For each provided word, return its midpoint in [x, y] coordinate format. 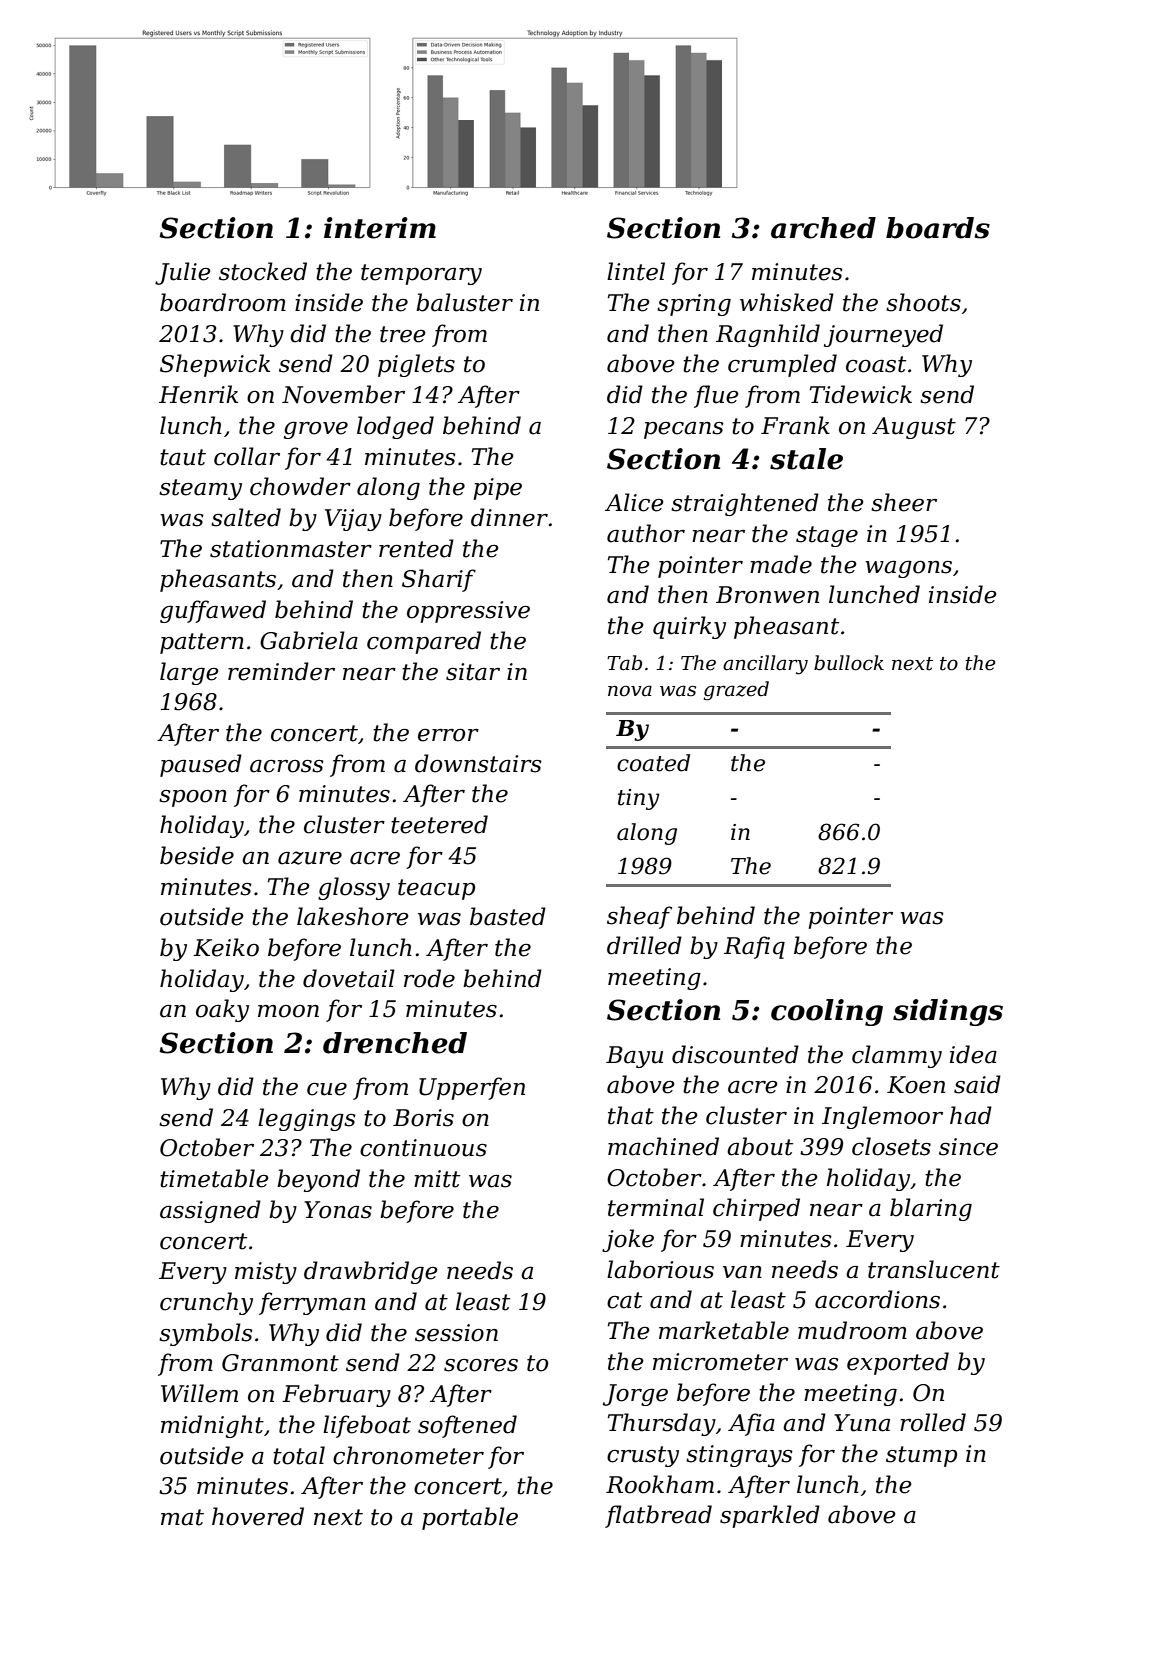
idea [973, 1054]
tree [402, 334]
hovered [258, 1516]
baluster [464, 302]
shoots [923, 302]
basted [508, 916]
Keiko [226, 947]
